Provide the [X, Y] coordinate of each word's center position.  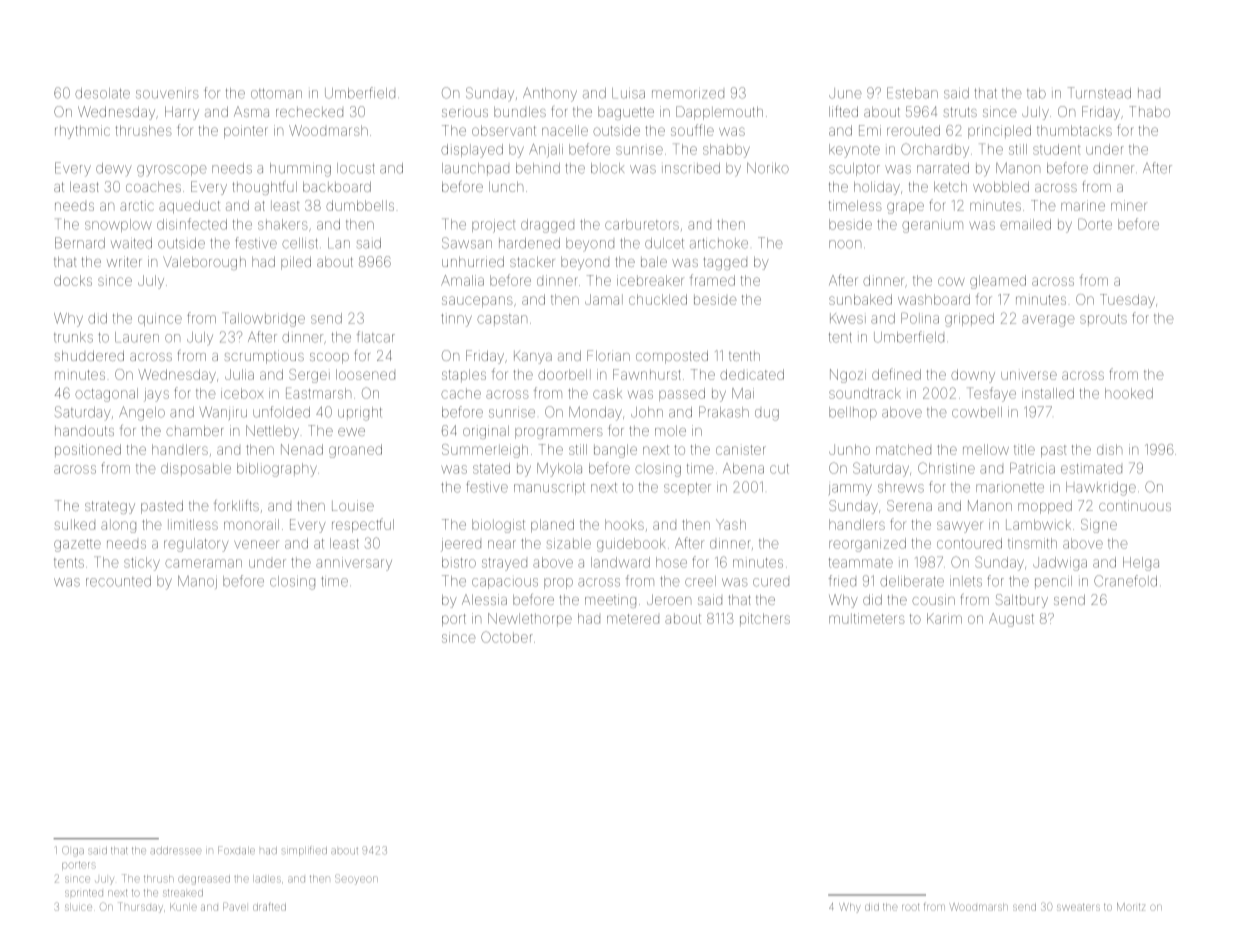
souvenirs [167, 94]
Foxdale [236, 850]
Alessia [484, 599]
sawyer [959, 527]
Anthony [550, 94]
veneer [256, 544]
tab [1036, 93]
